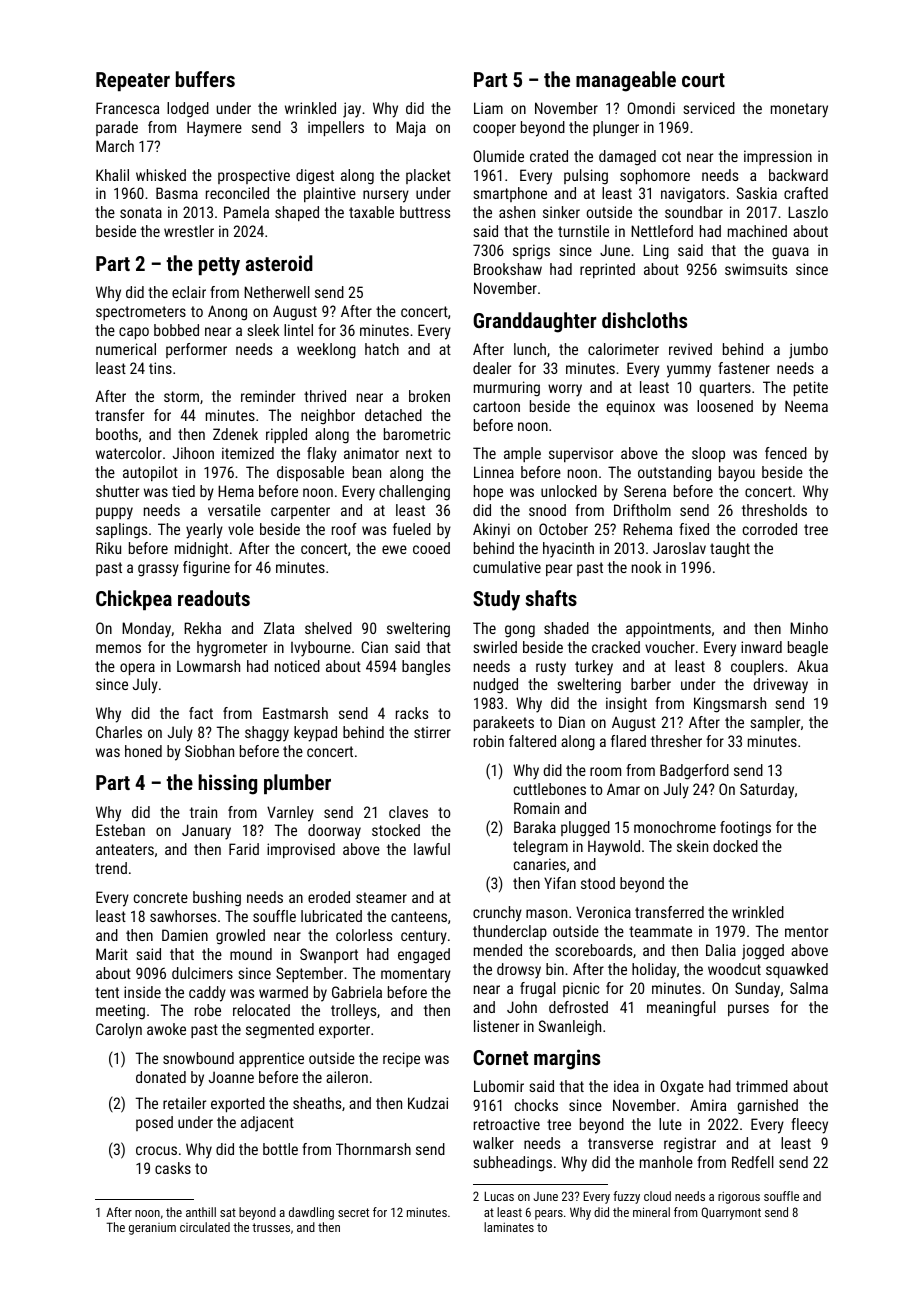  Describe the element at coordinates (703, 80) in the screenshot. I see `court` at that location.
